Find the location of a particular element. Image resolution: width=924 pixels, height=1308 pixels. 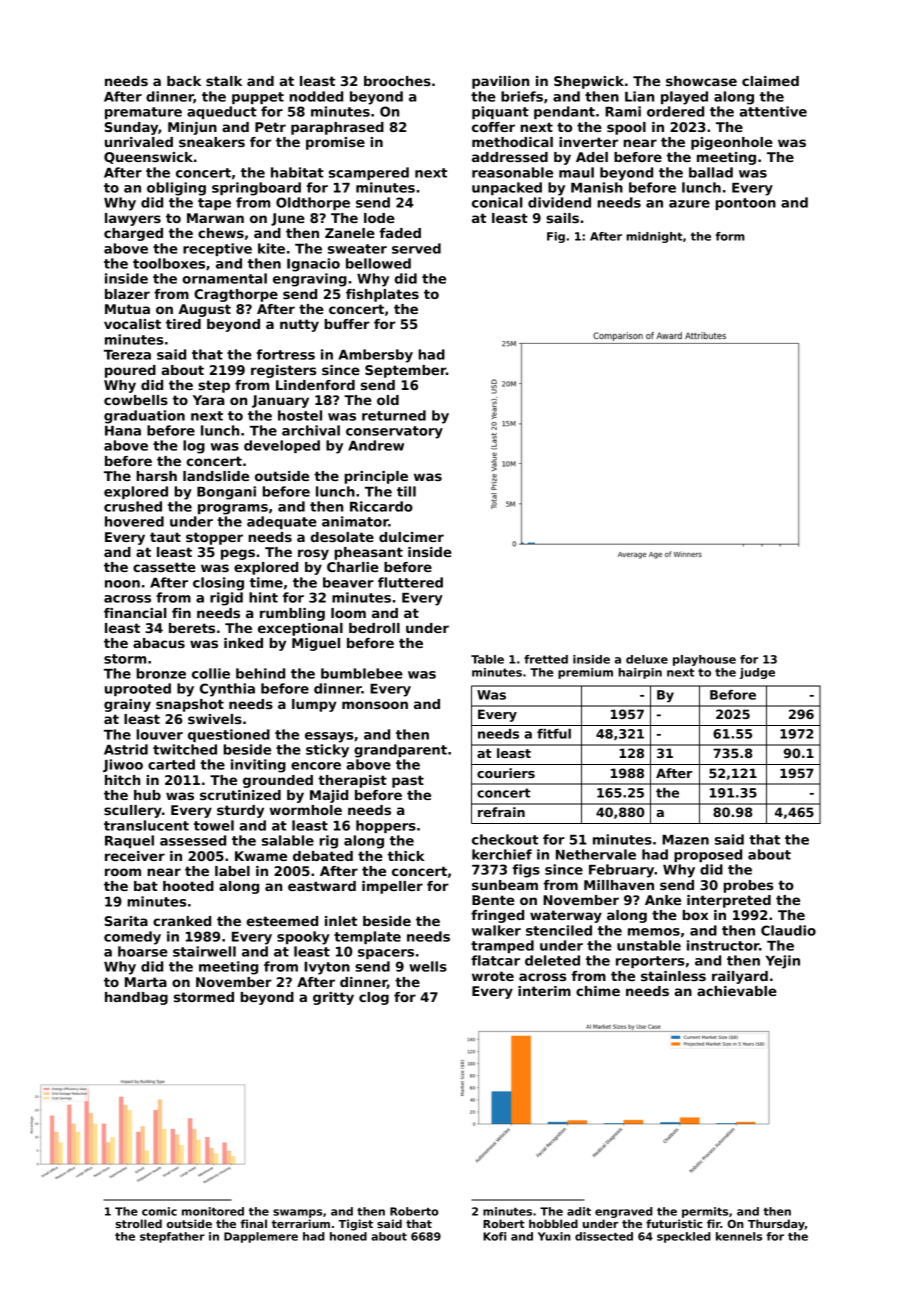

form is located at coordinates (730, 236).
